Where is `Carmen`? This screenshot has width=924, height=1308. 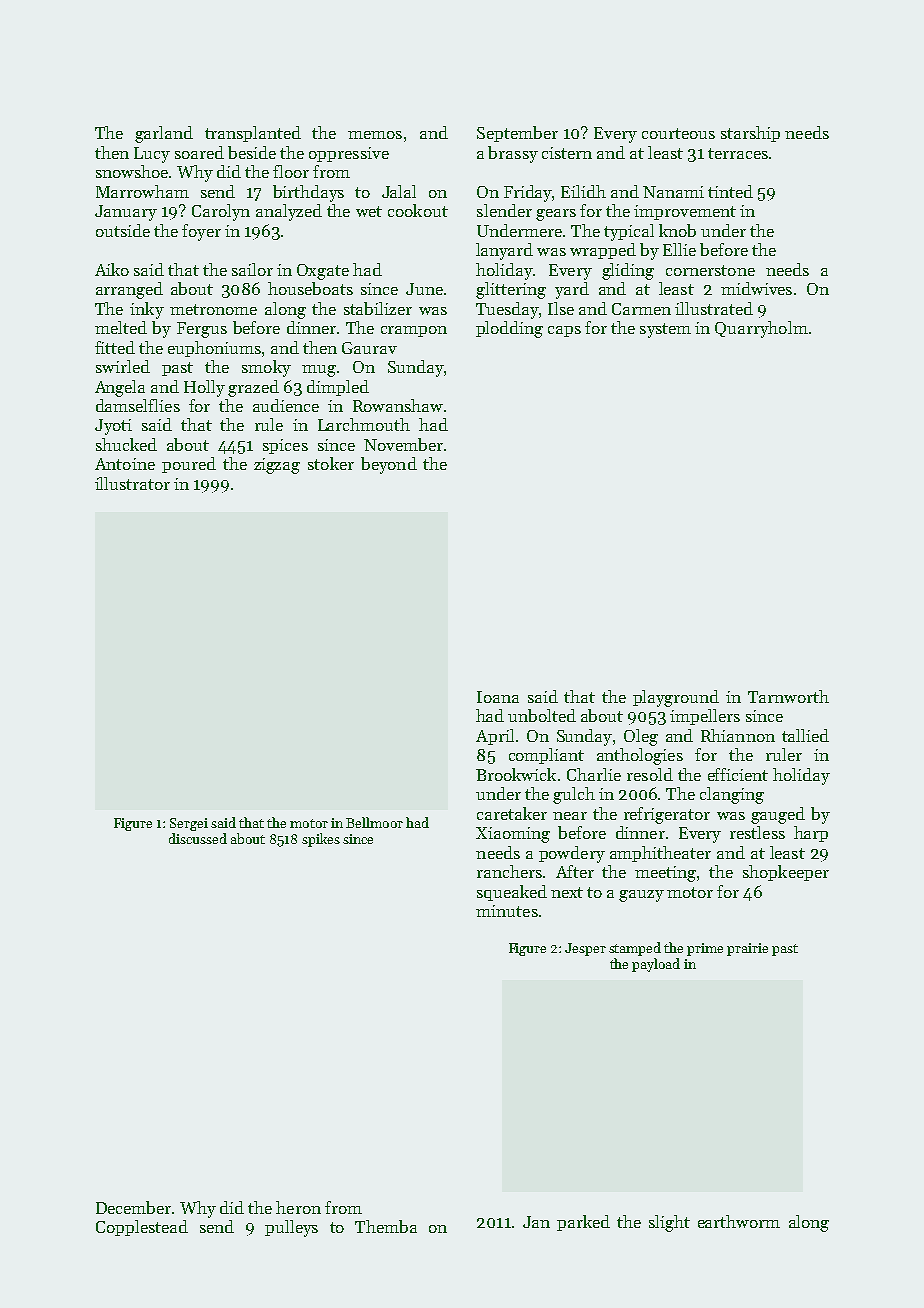 Carmen is located at coordinates (641, 309).
